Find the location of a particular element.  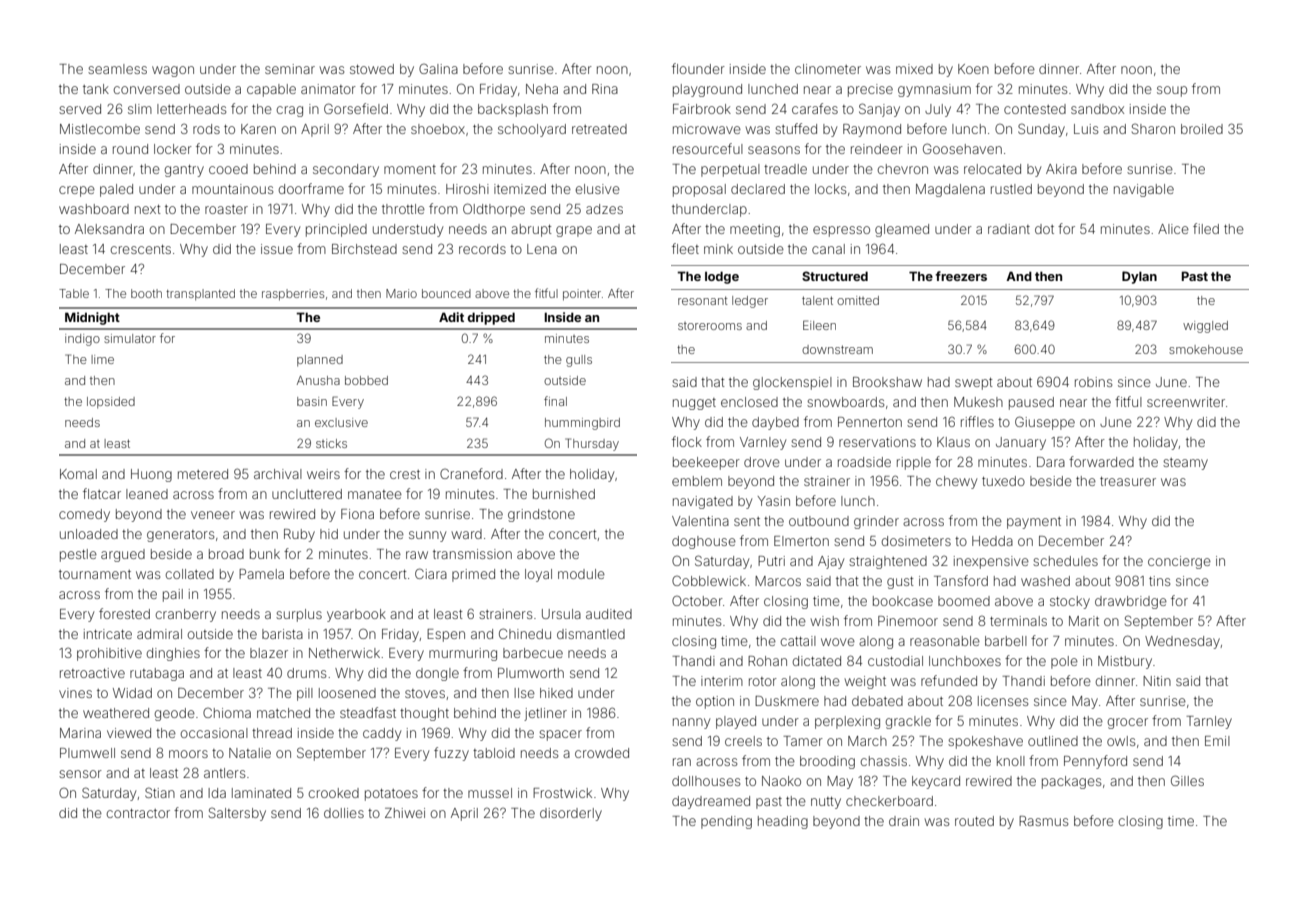

planned is located at coordinates (320, 361).
